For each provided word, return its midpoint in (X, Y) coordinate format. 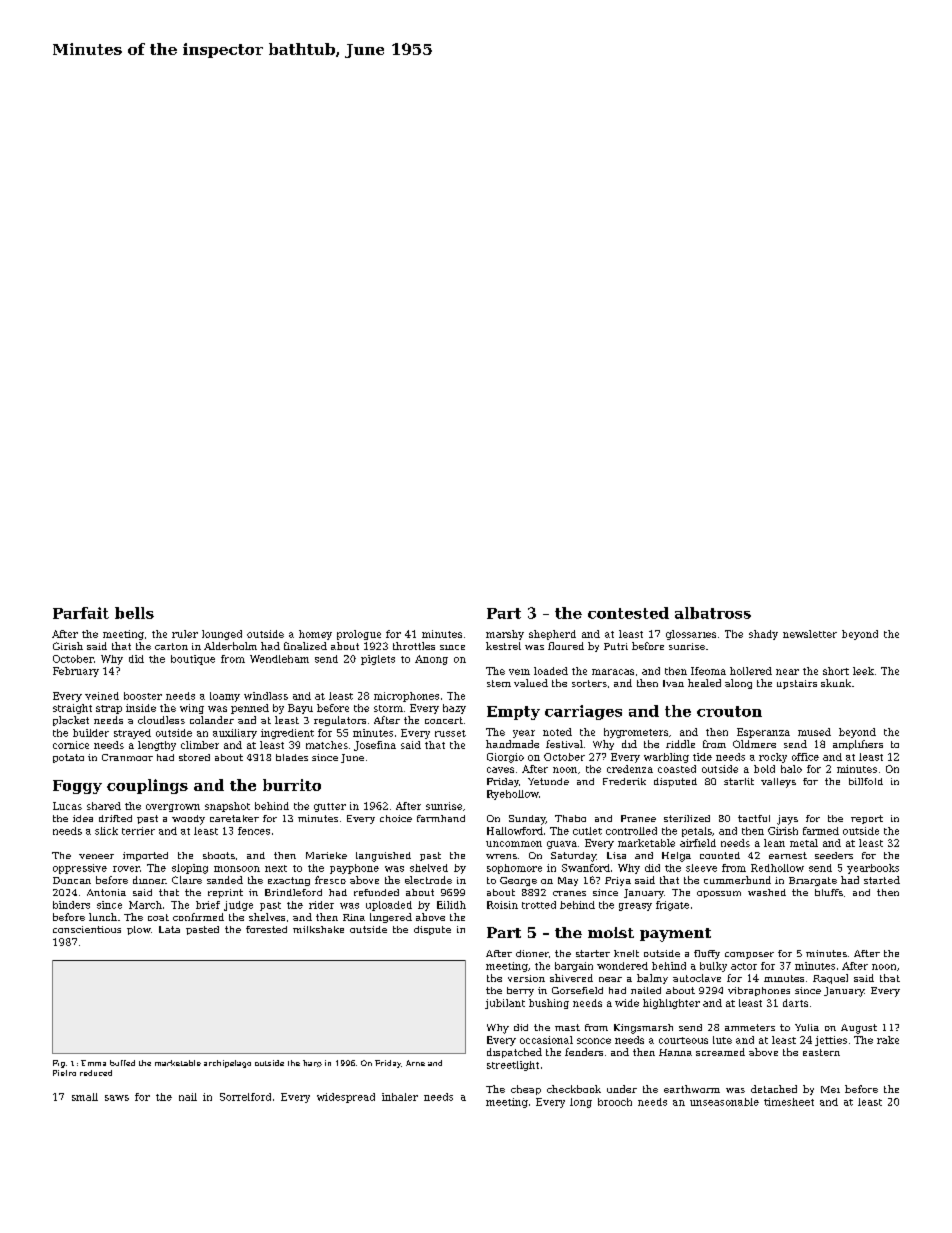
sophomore (514, 869)
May (568, 881)
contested (628, 613)
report (867, 819)
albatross (713, 613)
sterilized (687, 818)
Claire (187, 880)
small (85, 1097)
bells (134, 613)
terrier (138, 831)
